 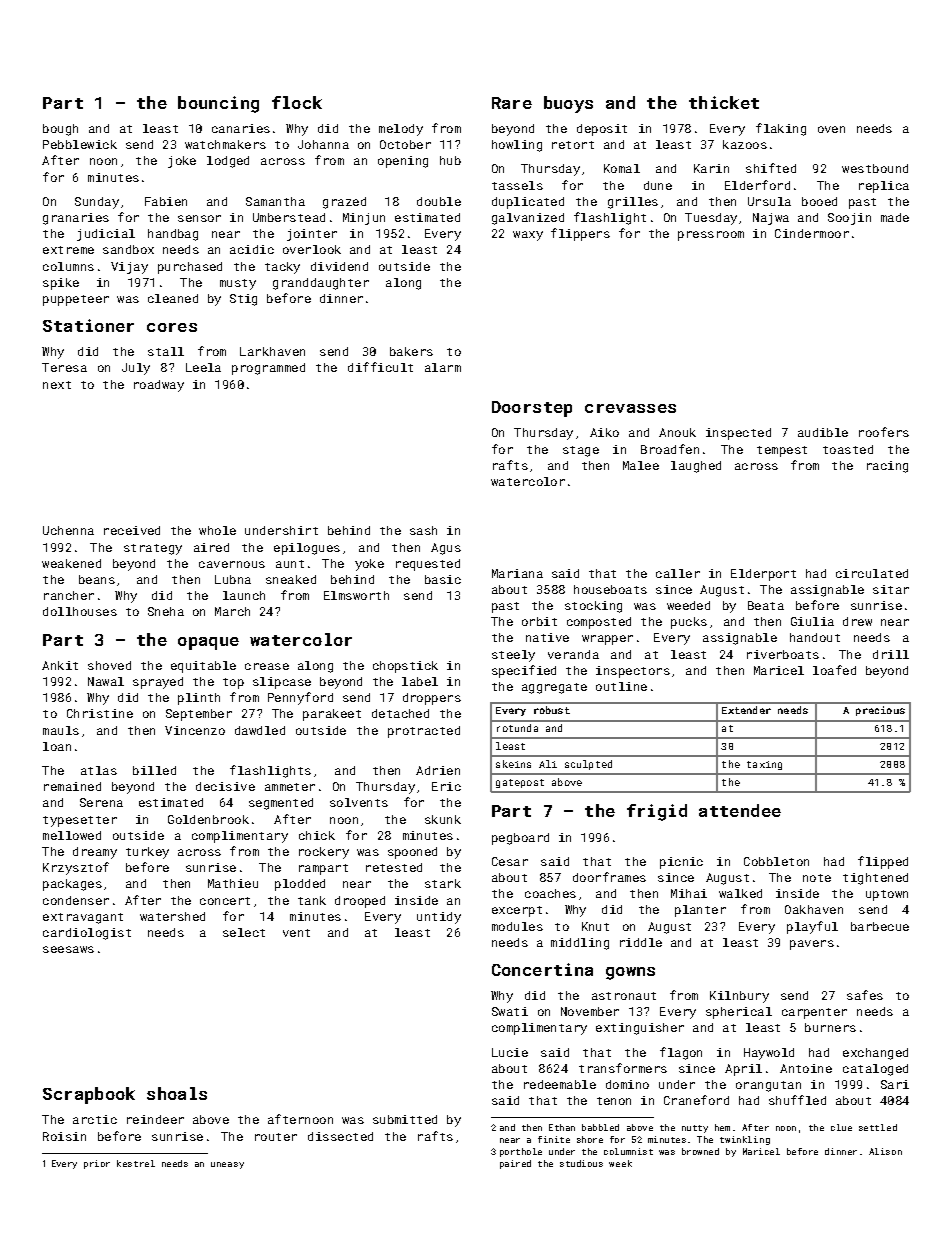 What do you see at coordinates (875, 168) in the document?
I see `westbound` at bounding box center [875, 168].
